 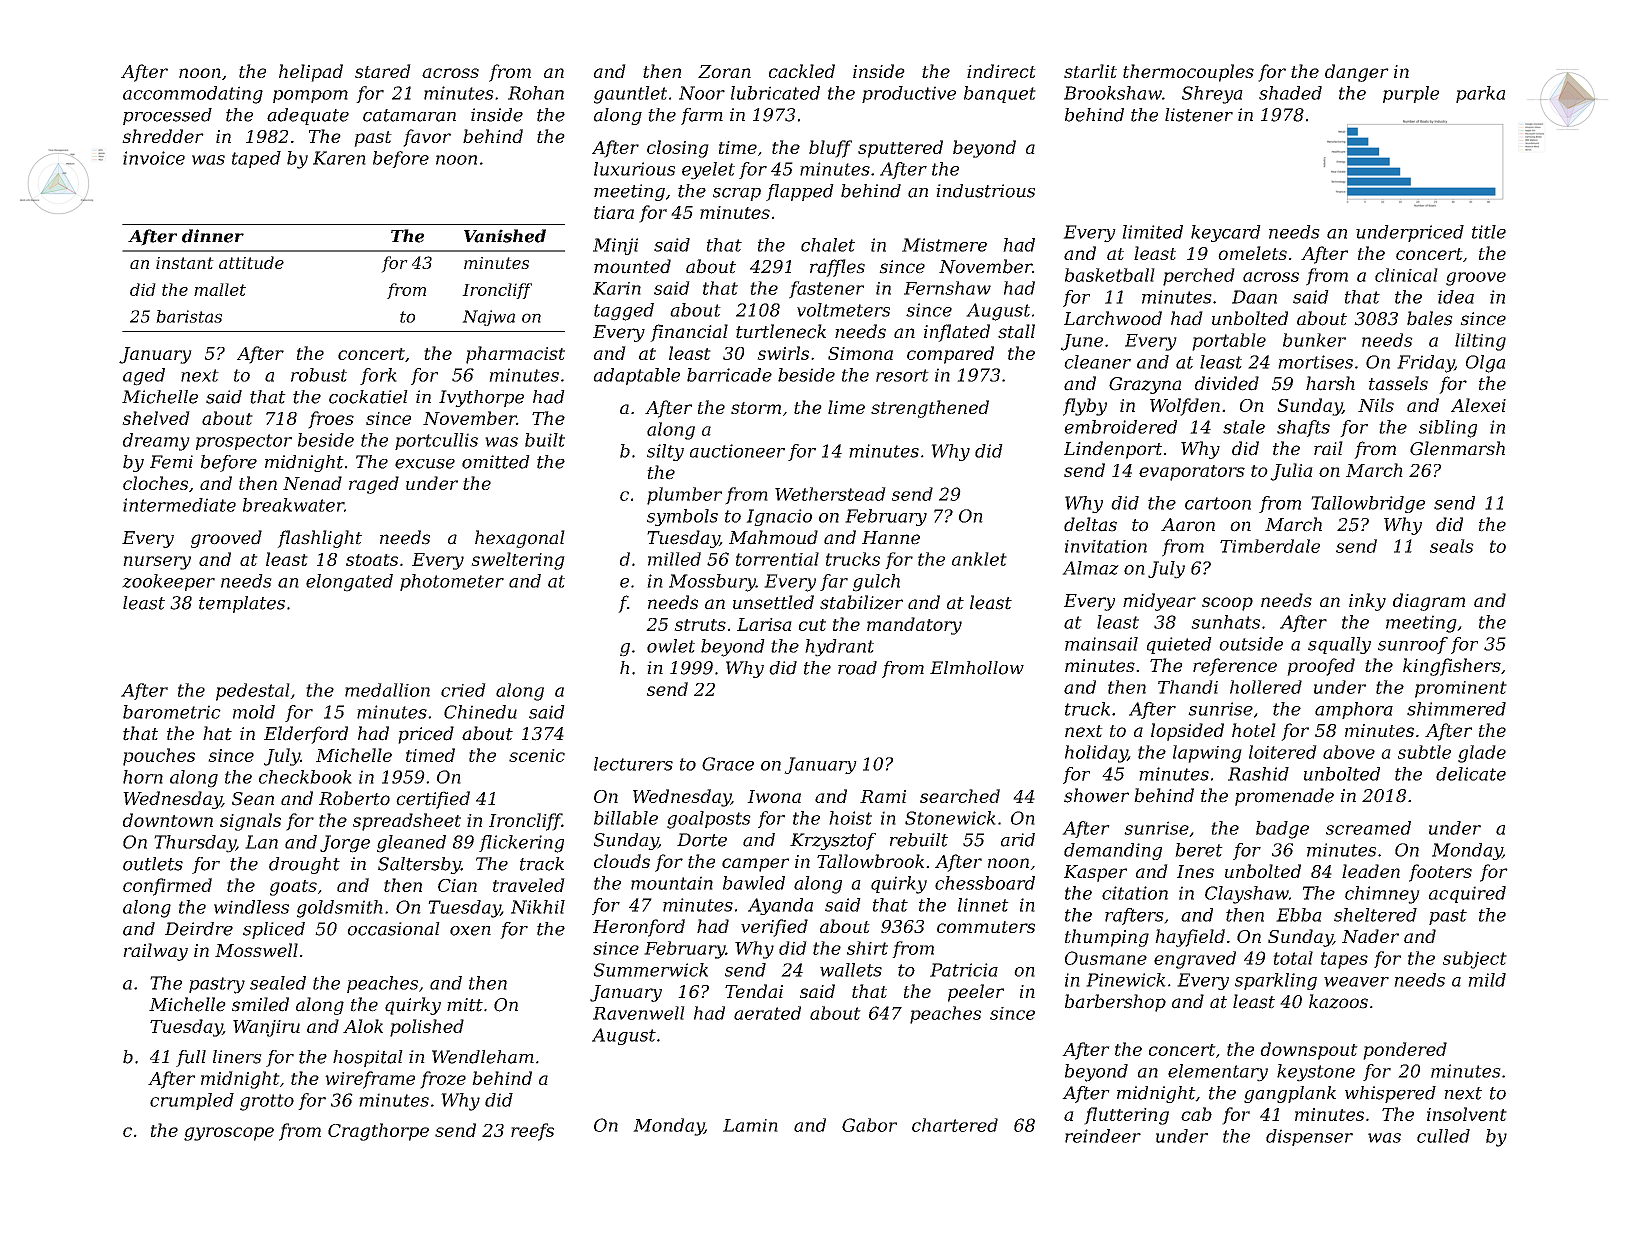 What do you see at coordinates (425, 464) in the document?
I see `excuse` at bounding box center [425, 464].
